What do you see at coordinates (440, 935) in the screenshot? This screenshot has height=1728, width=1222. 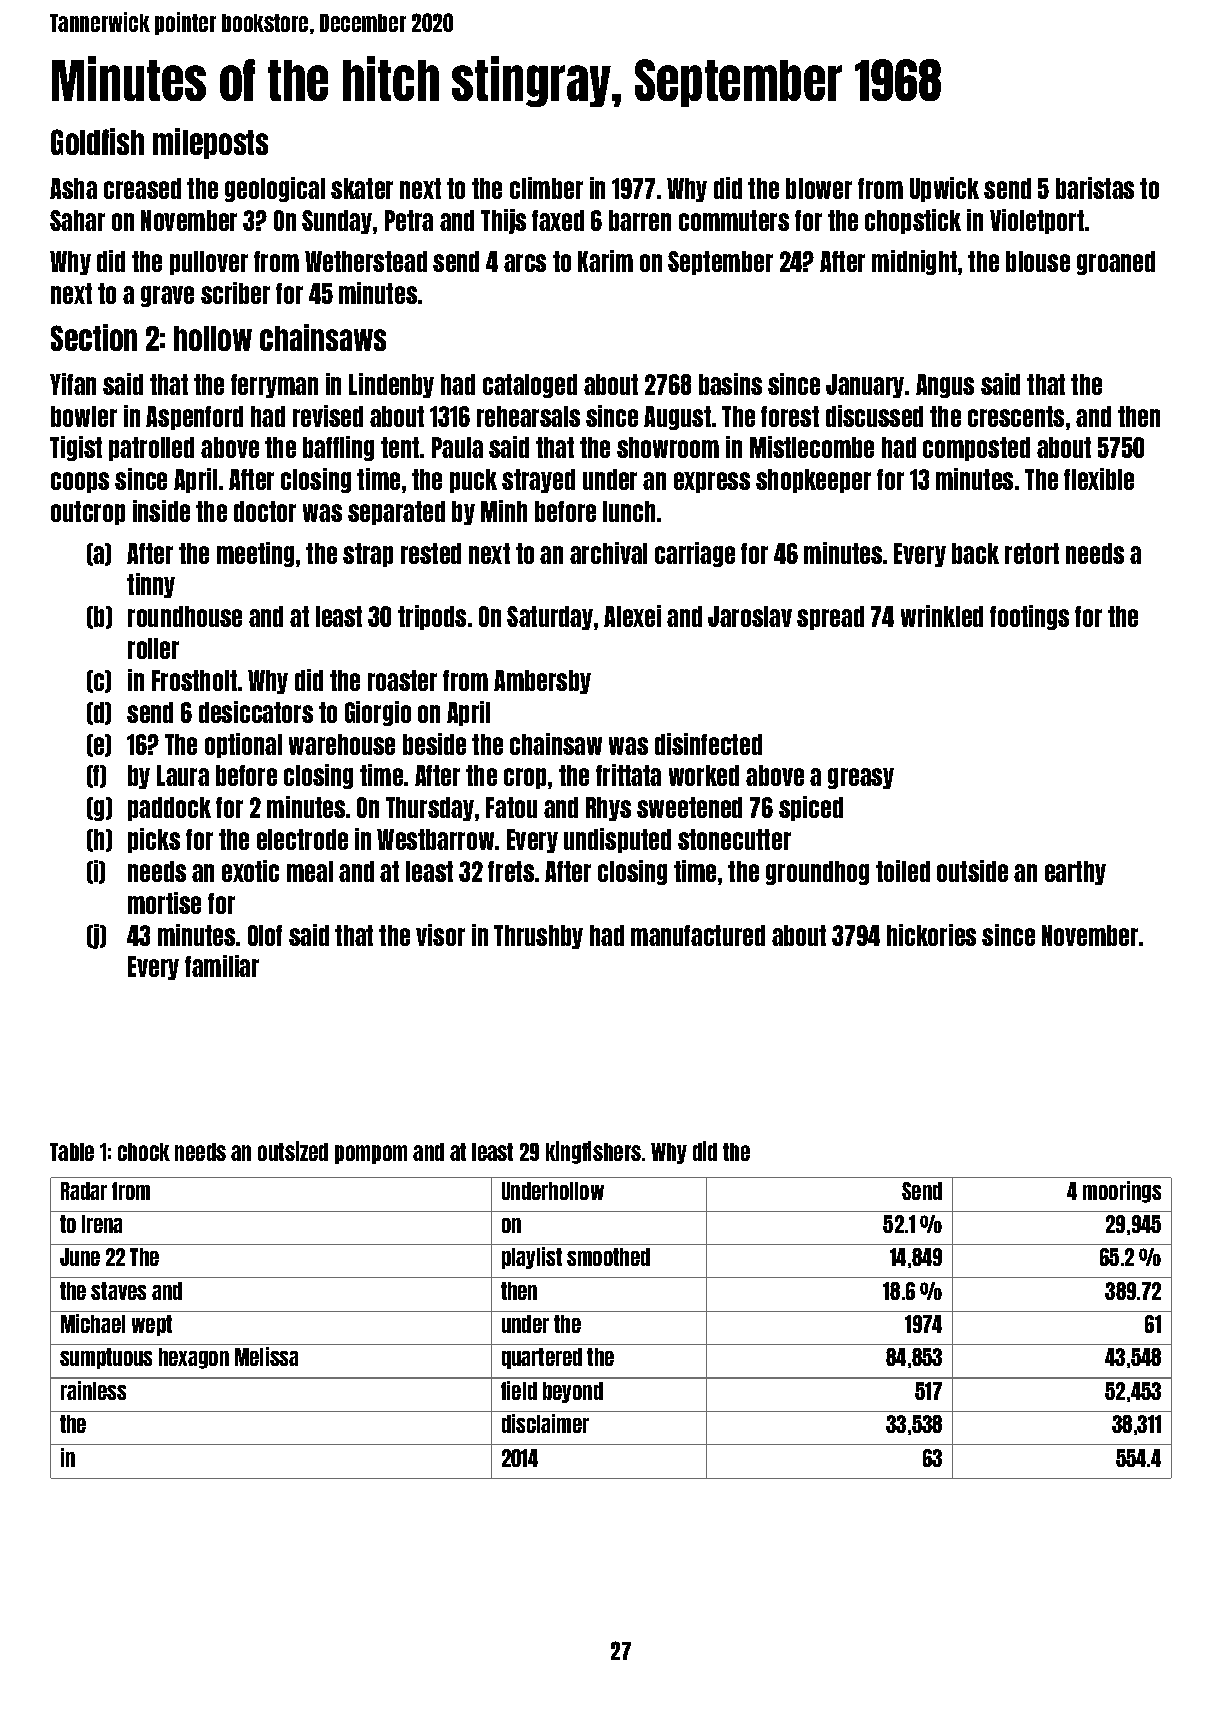 I see `visor` at bounding box center [440, 935].
